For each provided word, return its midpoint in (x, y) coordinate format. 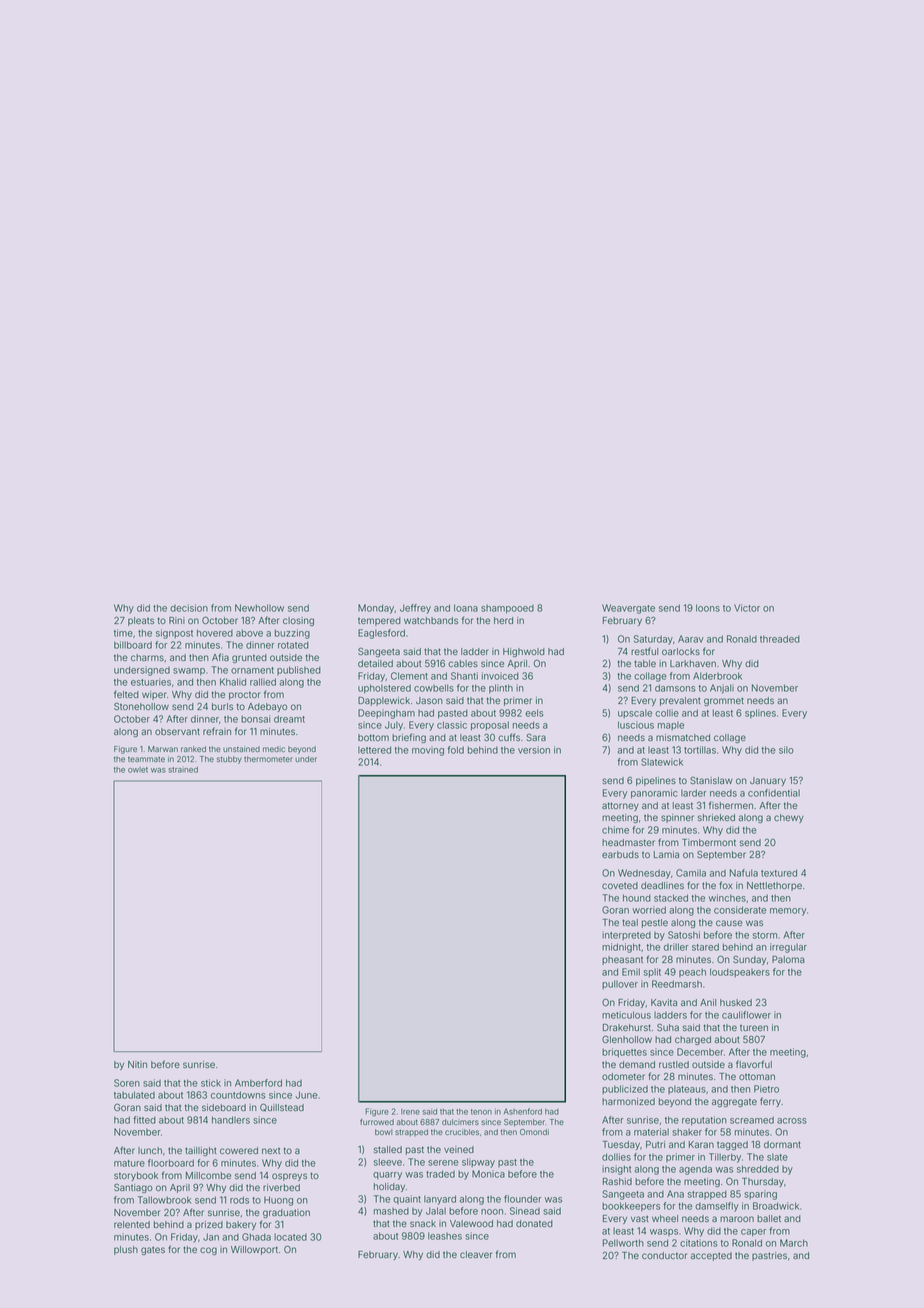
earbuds (620, 854)
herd (503, 620)
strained (183, 770)
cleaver (476, 1254)
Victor (747, 608)
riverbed (281, 1187)
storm (765, 935)
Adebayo (267, 707)
